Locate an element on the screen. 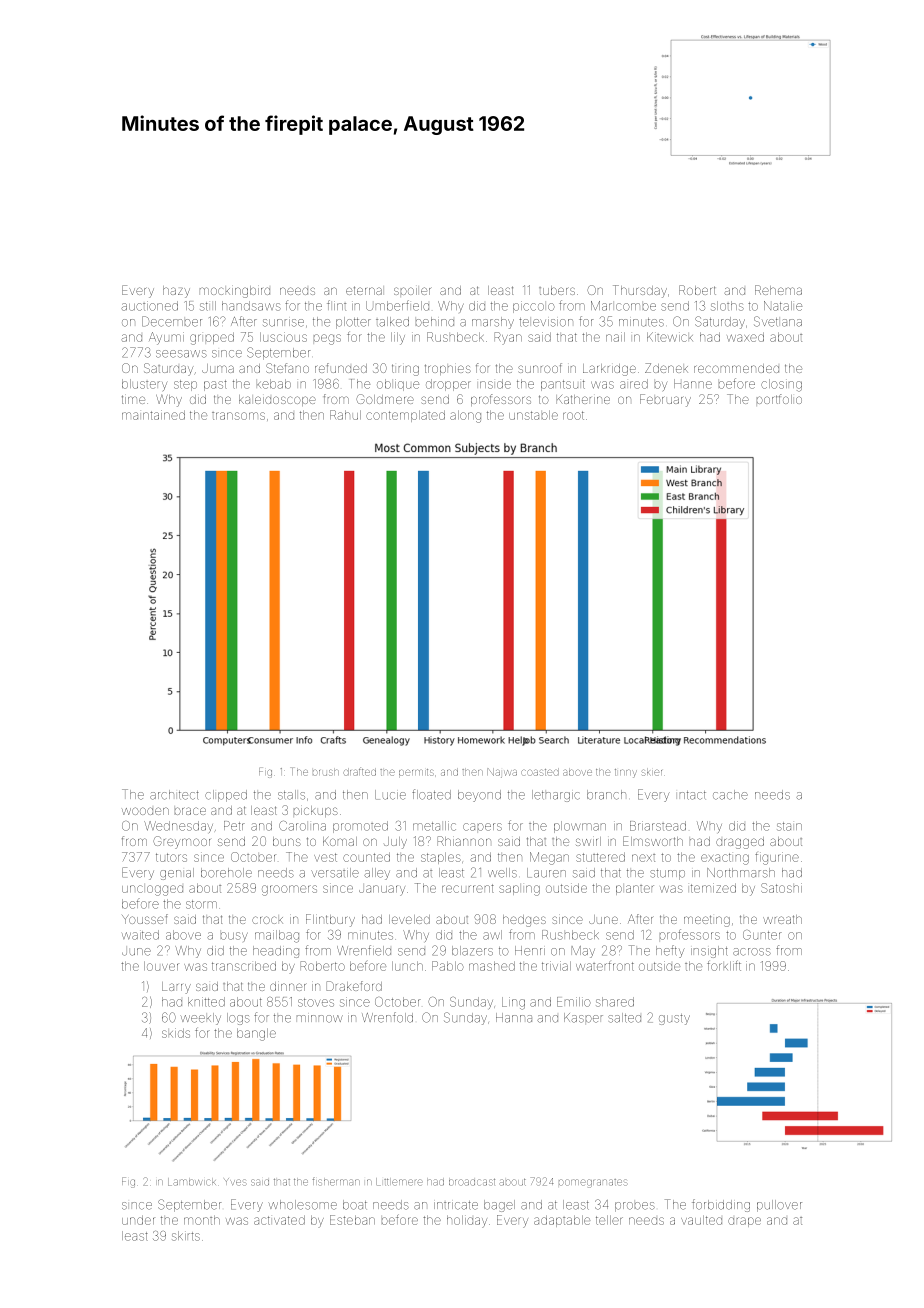  skids is located at coordinates (176, 1033).
